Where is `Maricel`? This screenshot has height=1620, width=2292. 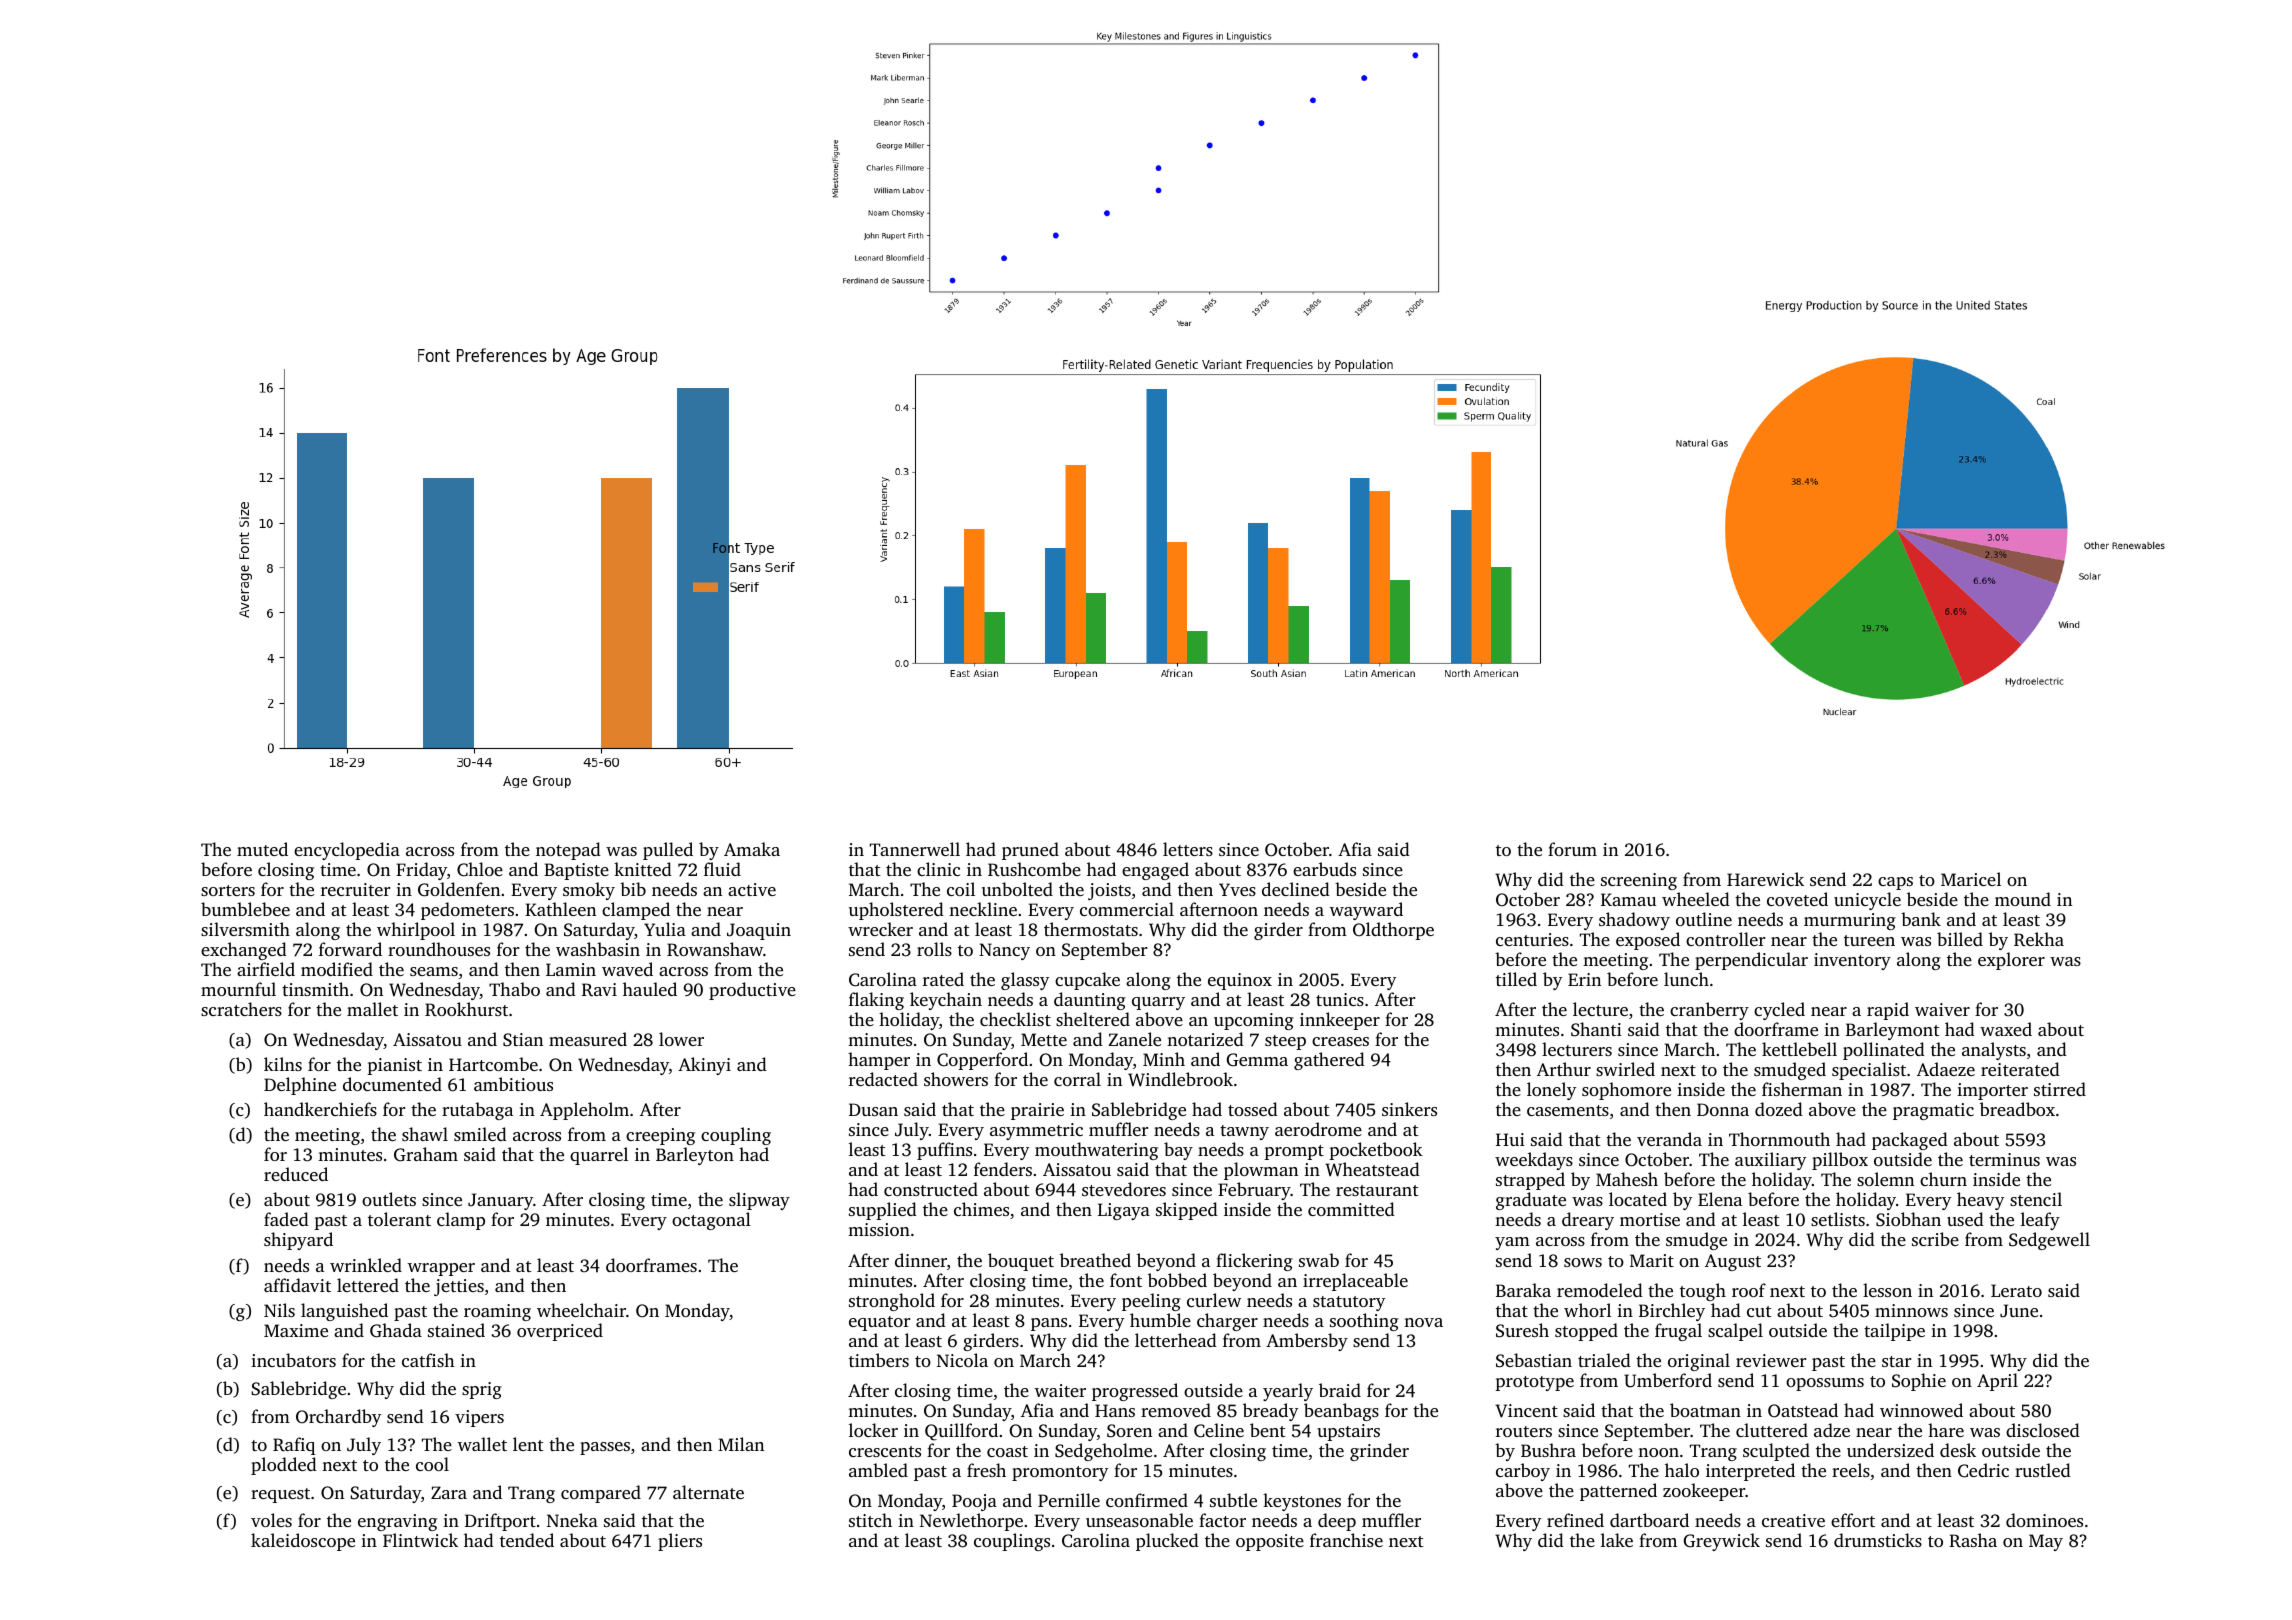 Maricel is located at coordinates (1971, 879).
